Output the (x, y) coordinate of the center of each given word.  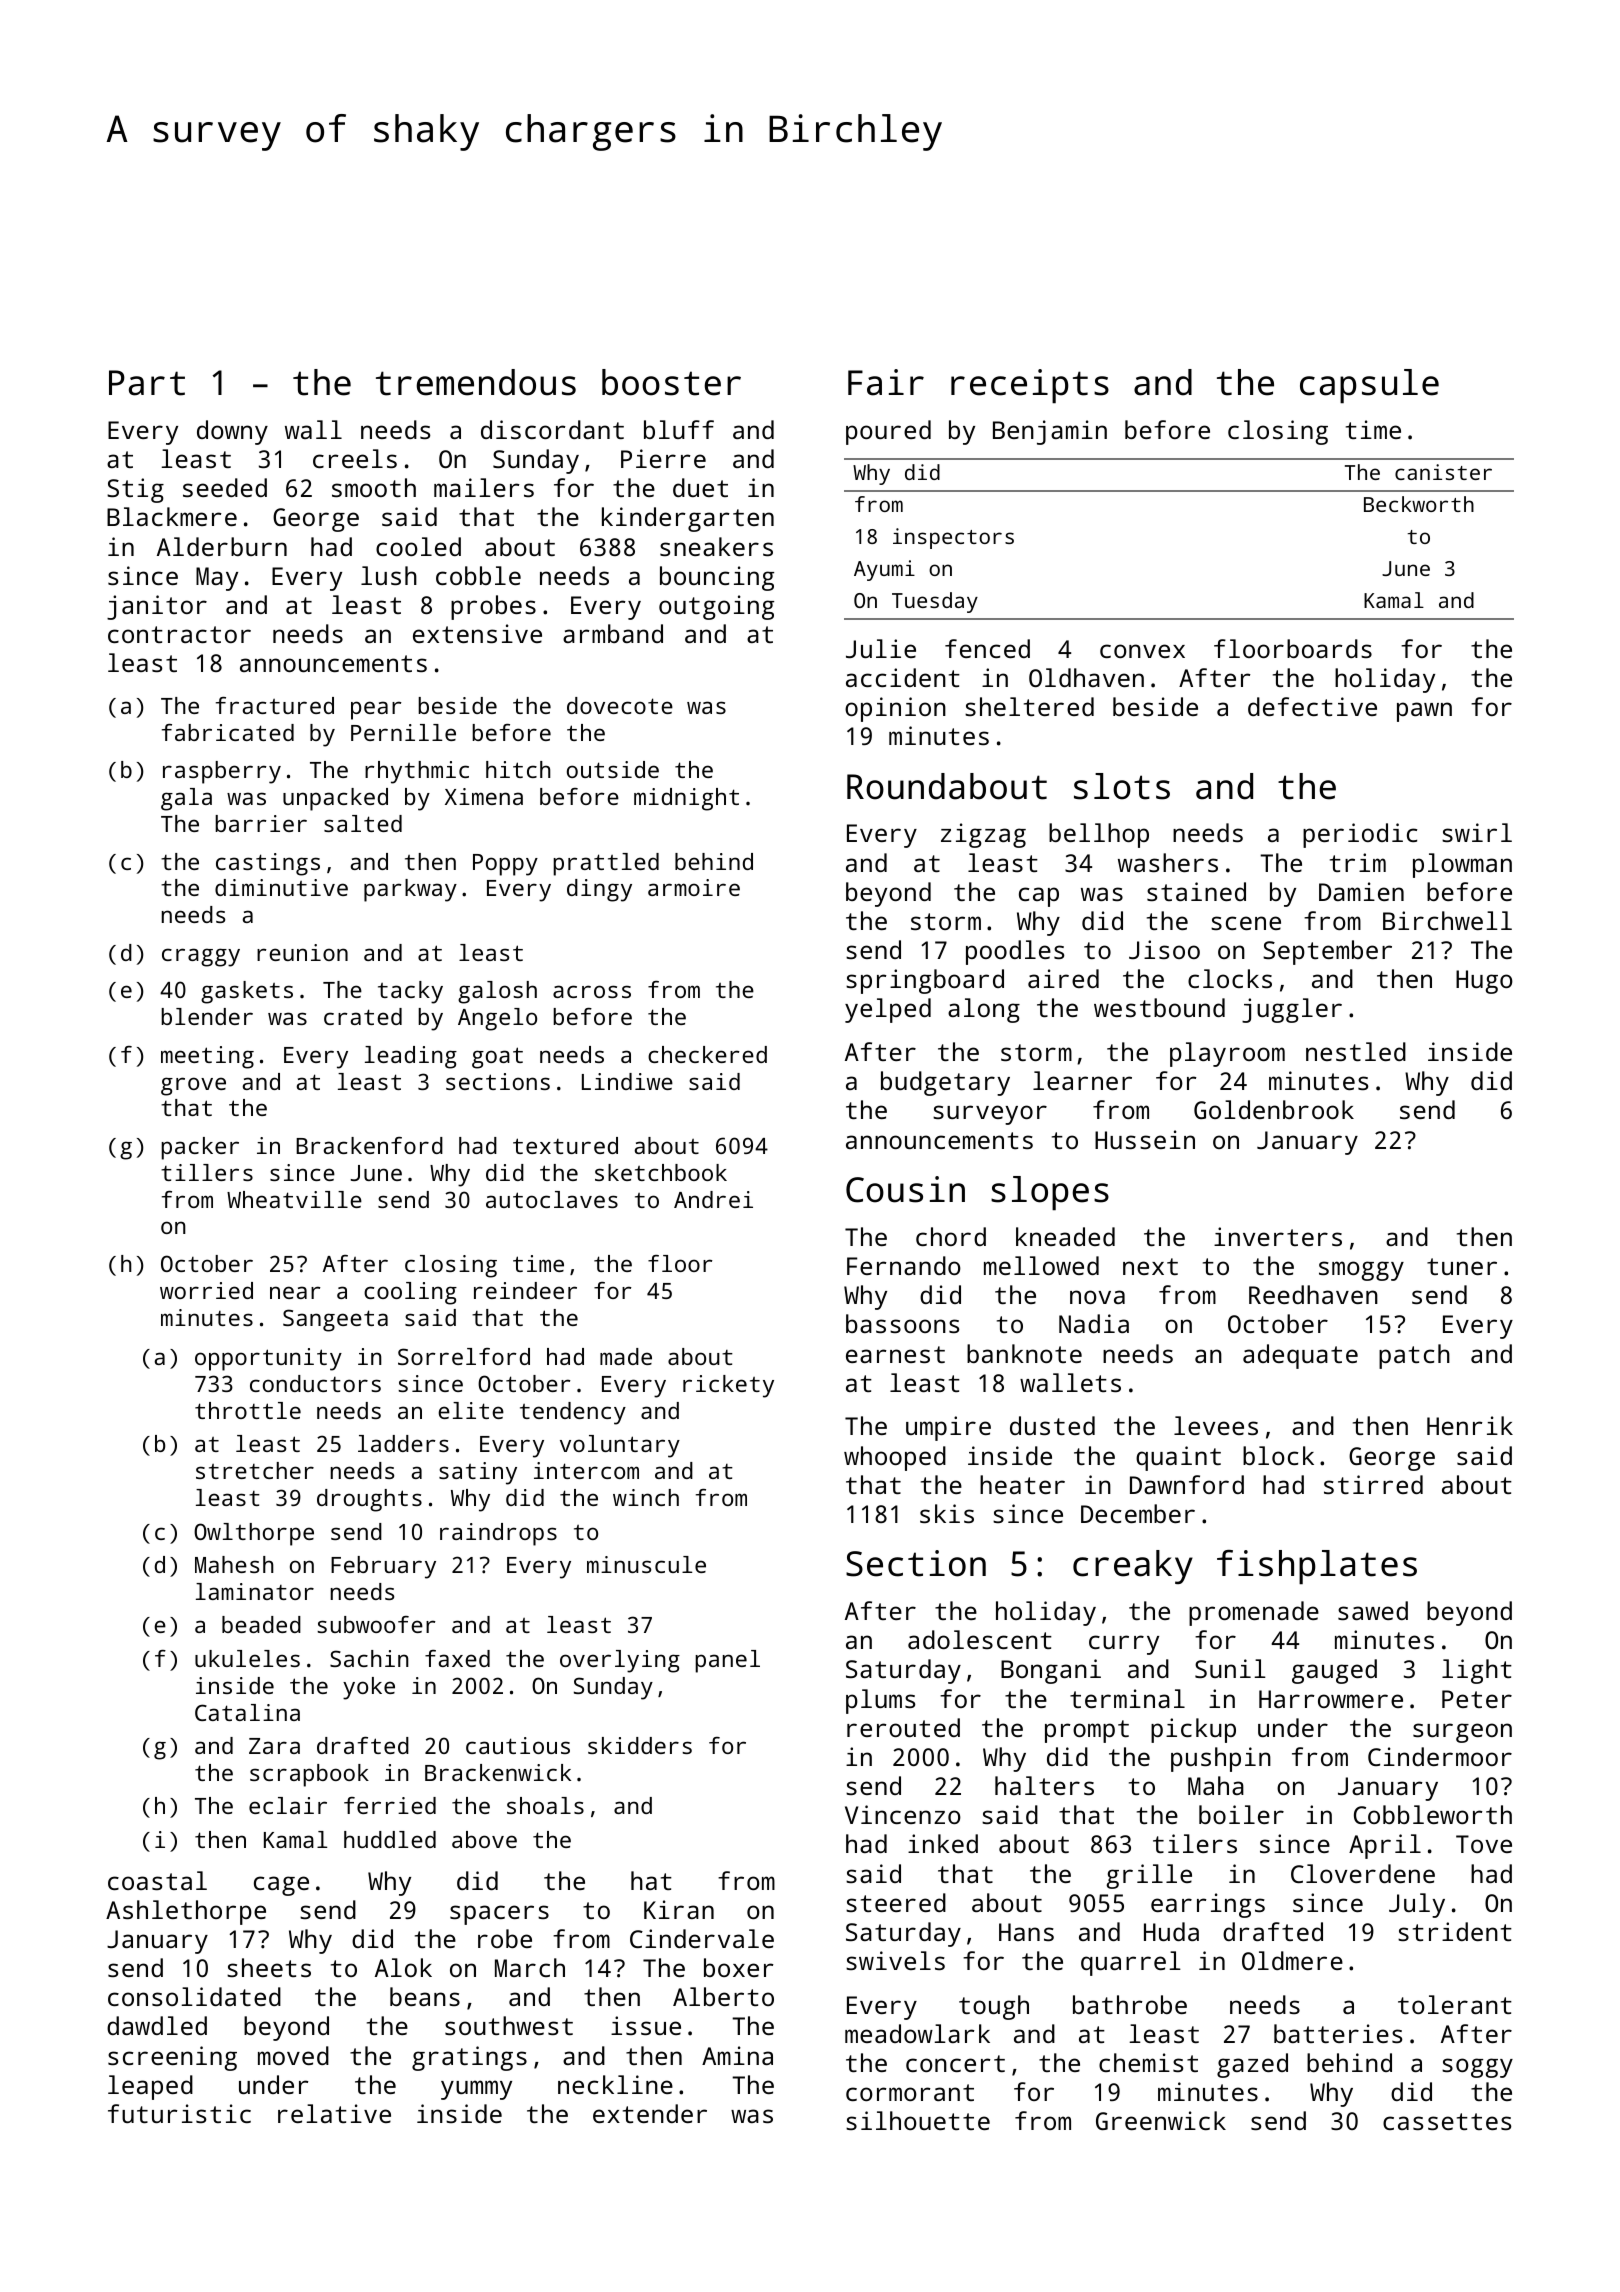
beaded (261, 1624)
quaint (1178, 1458)
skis (947, 1513)
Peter (1477, 1699)
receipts (1030, 386)
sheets (269, 1967)
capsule (1369, 386)
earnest (895, 1354)
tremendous (476, 382)
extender (650, 2113)
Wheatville (294, 1199)
